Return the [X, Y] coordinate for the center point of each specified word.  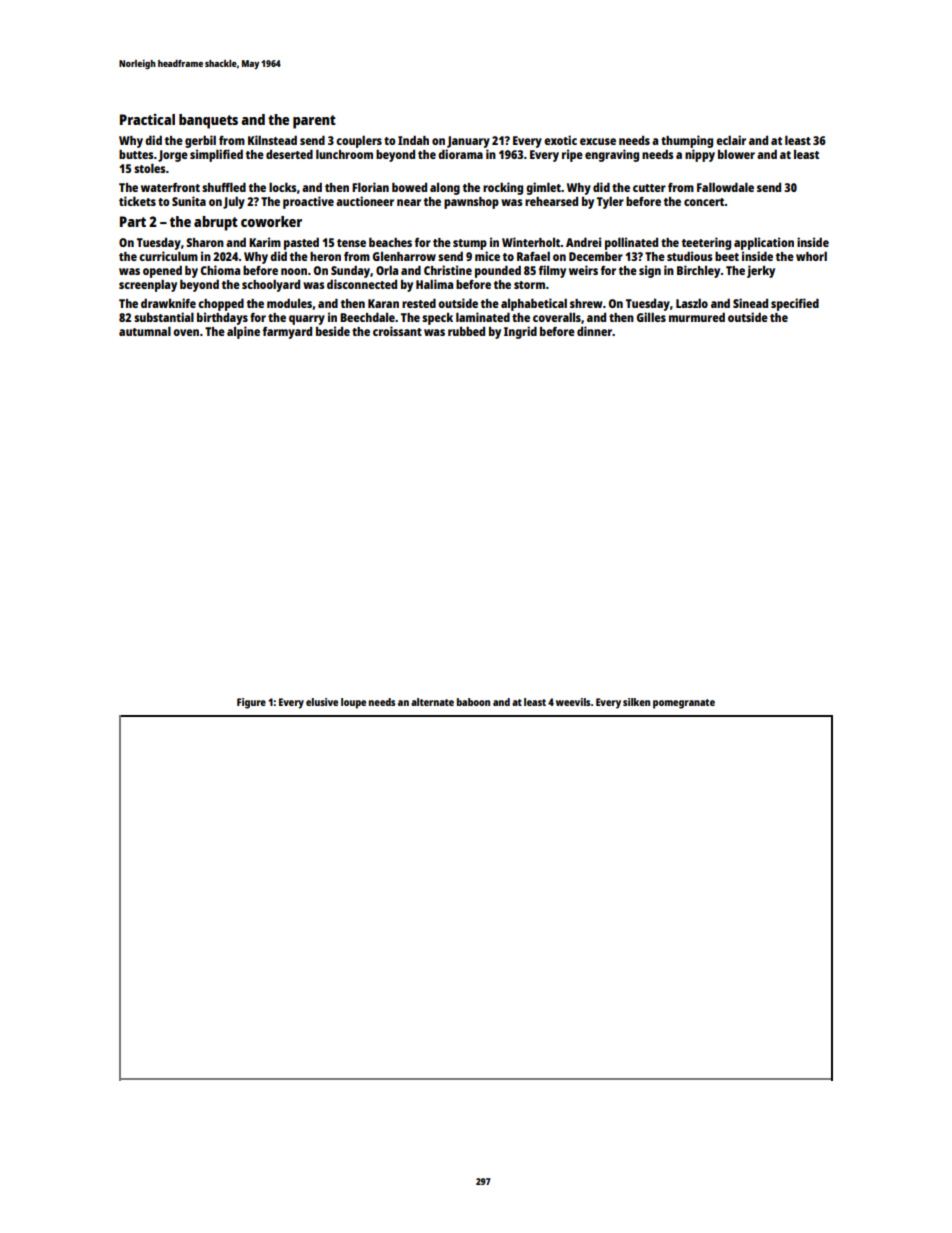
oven [186, 332]
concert [704, 202]
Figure [251, 703]
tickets [137, 201]
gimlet [543, 188]
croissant [397, 331]
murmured [697, 317]
